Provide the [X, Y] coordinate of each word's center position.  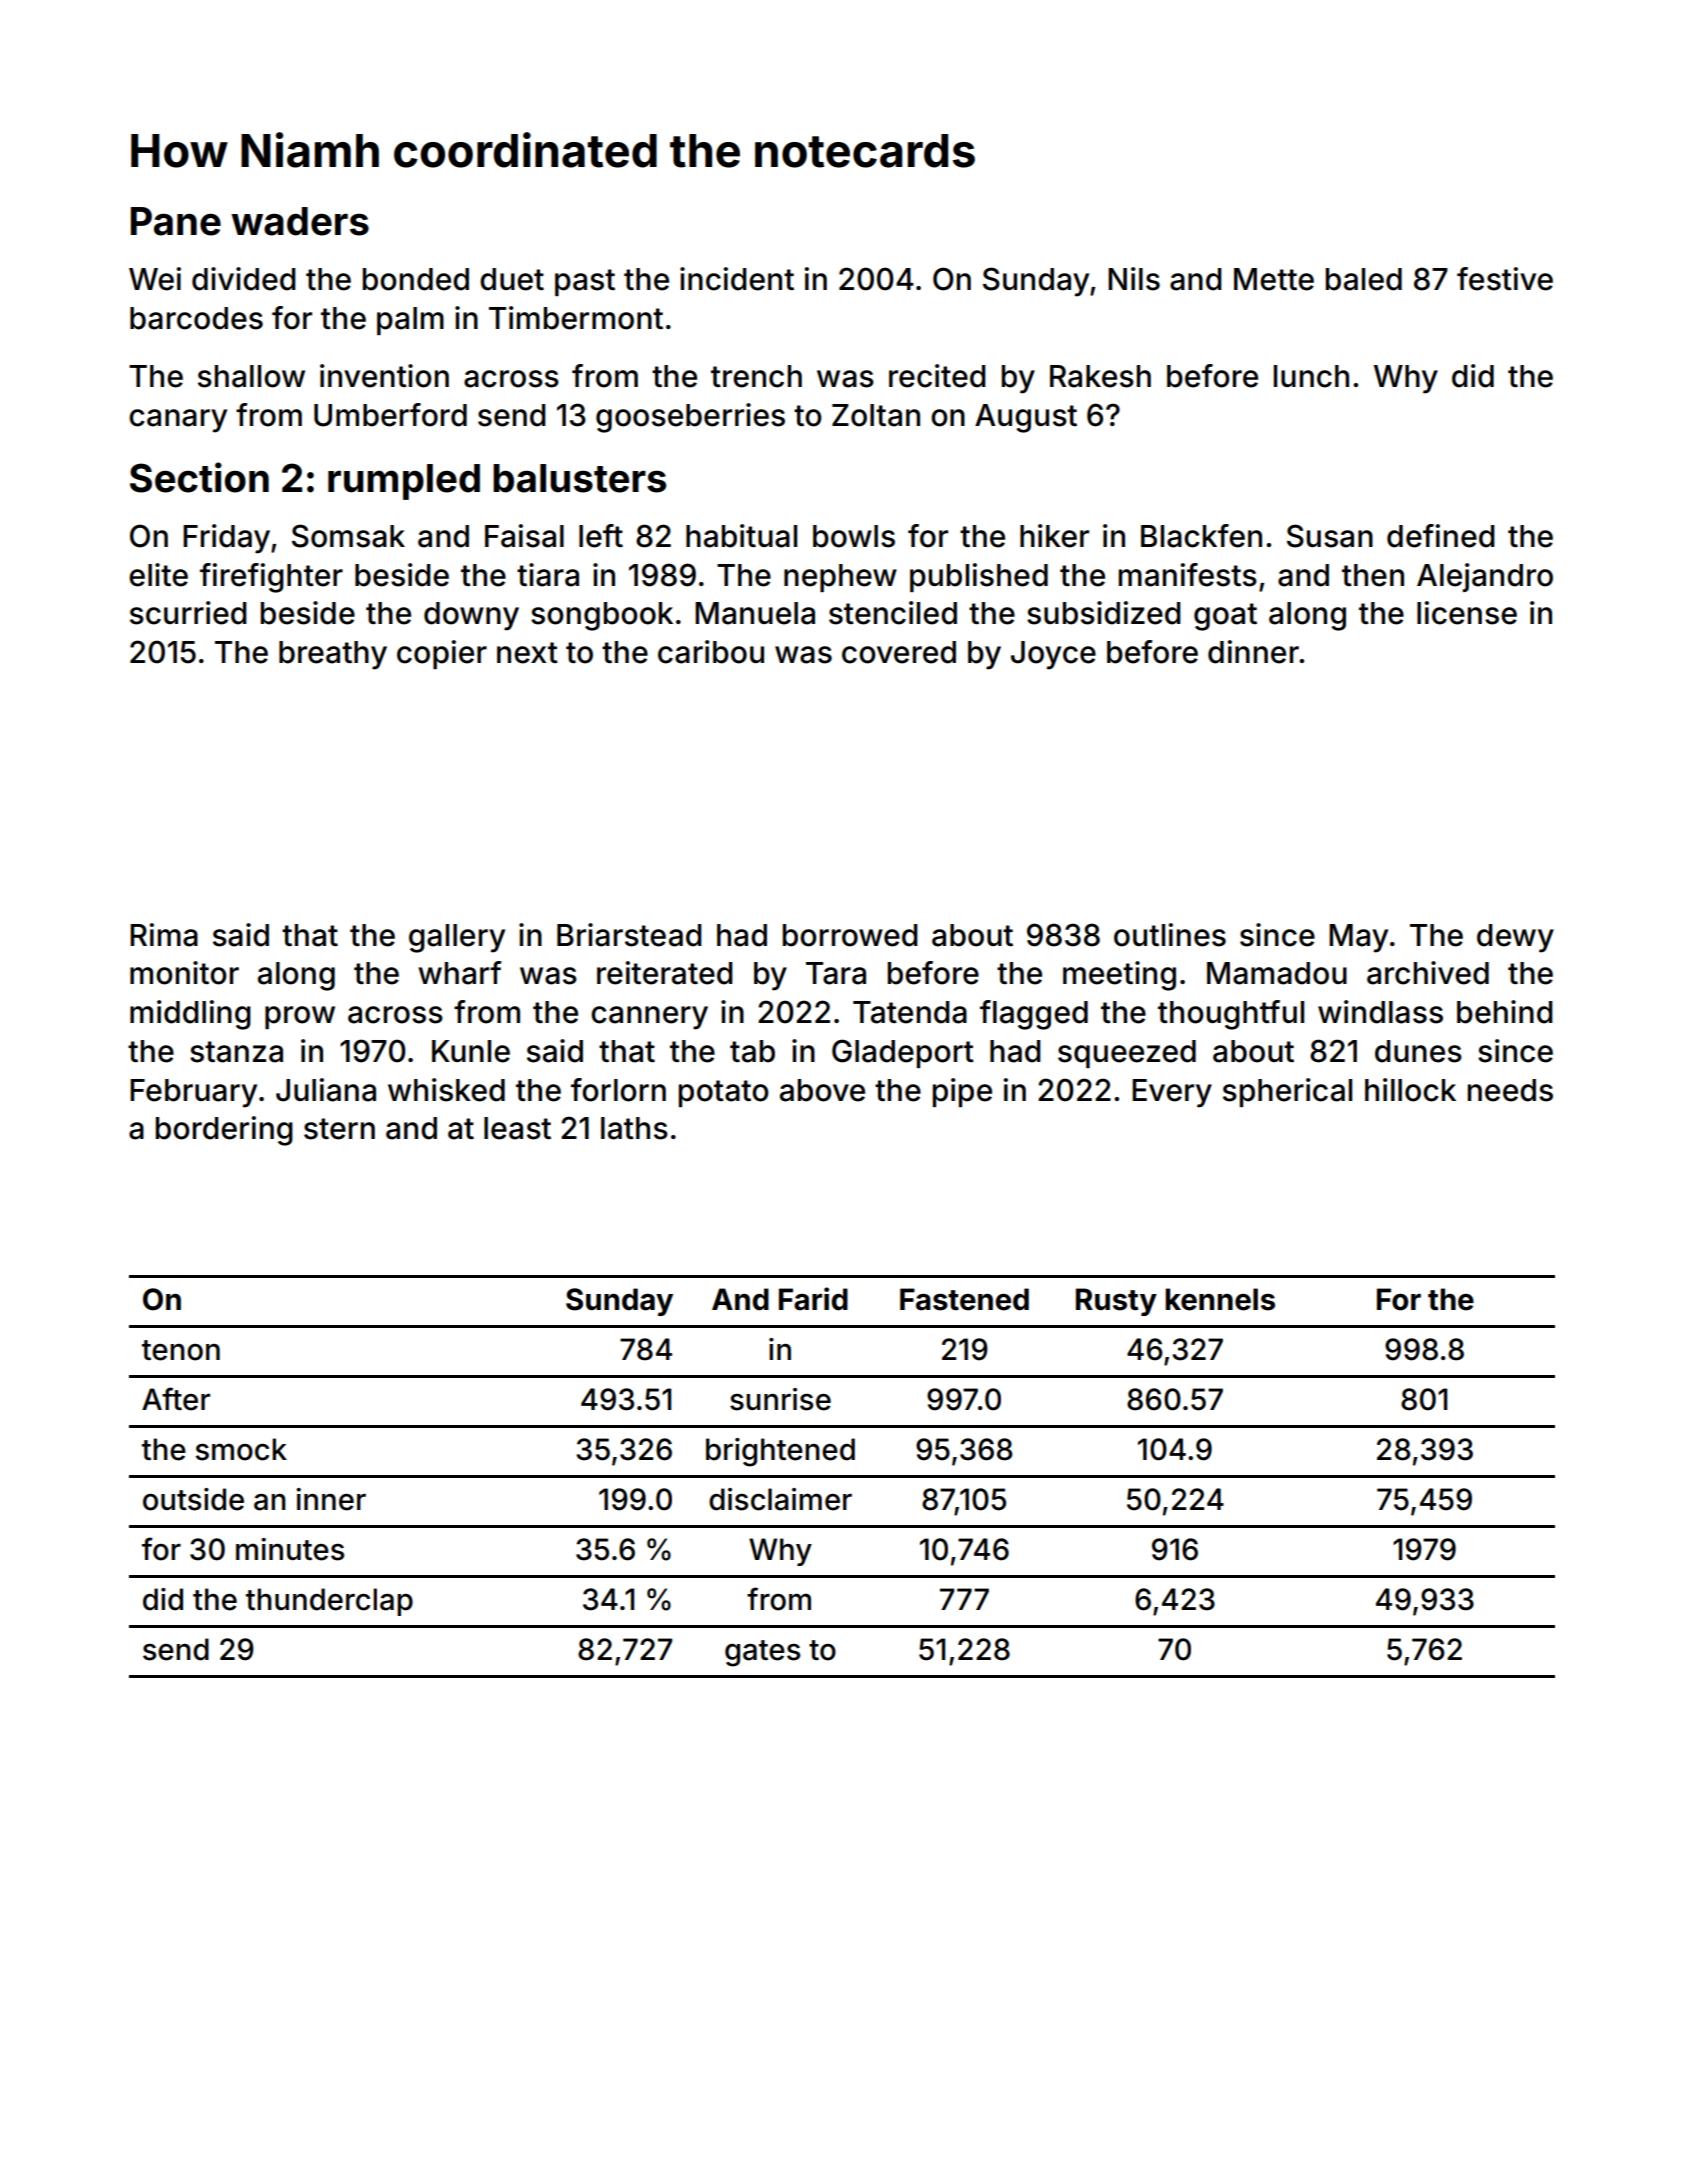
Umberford [390, 415]
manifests [1188, 575]
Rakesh [1100, 376]
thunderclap [329, 1602]
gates [762, 1653]
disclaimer [780, 1499]
